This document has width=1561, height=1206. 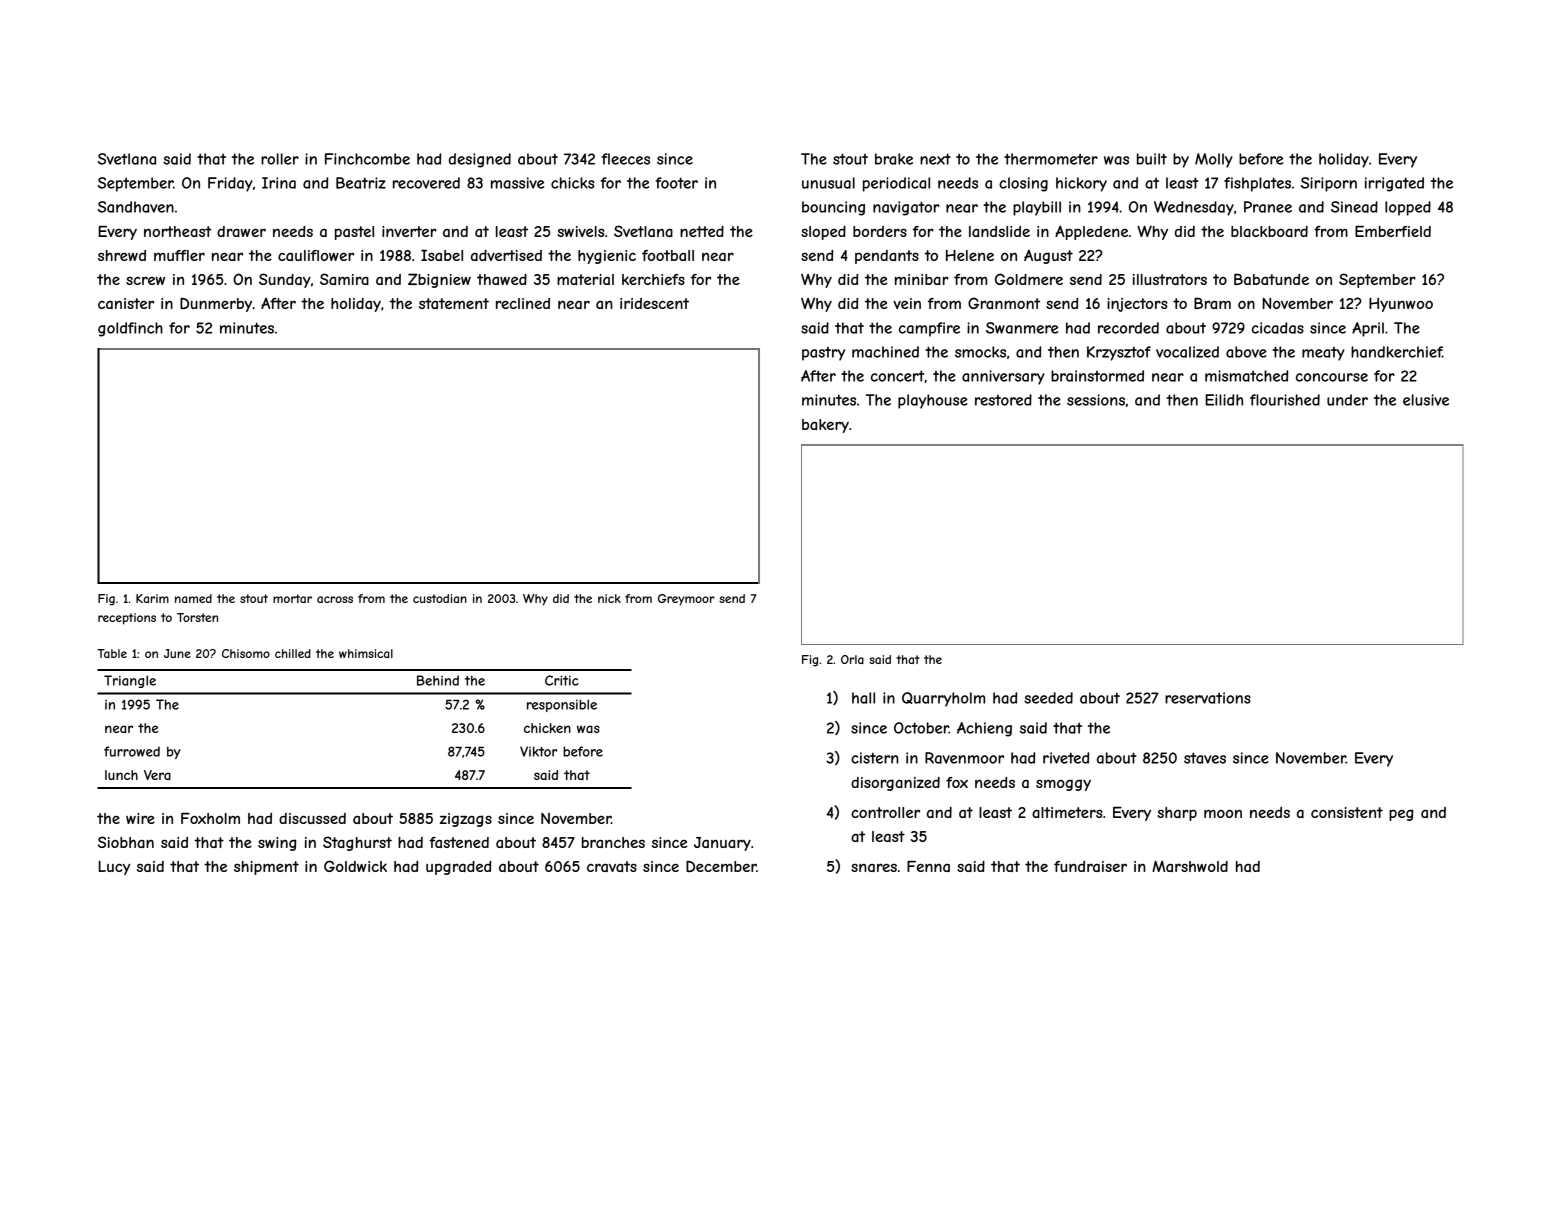 I want to click on Karim, so click(x=152, y=598).
